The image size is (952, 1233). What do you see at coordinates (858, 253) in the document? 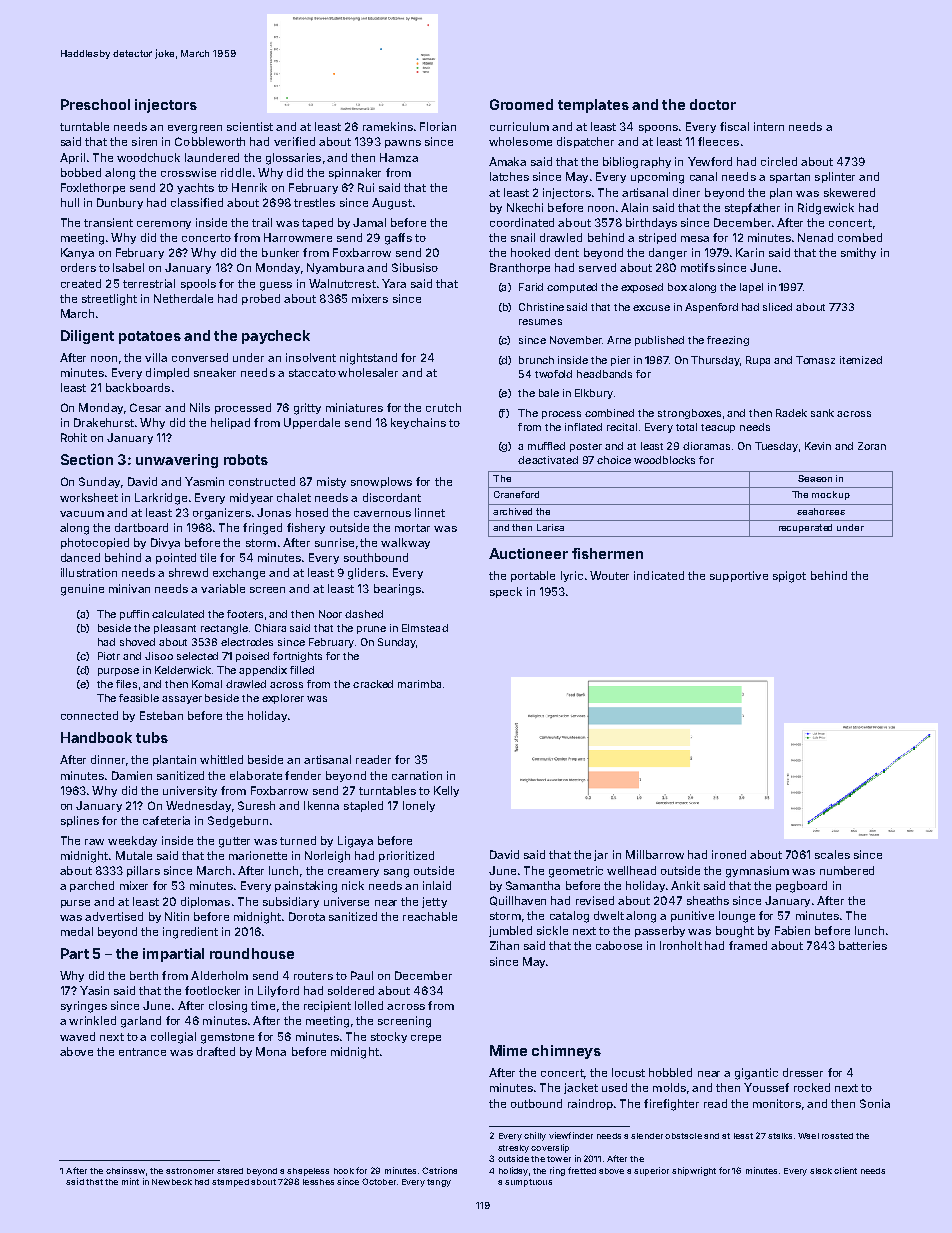
I see `smithy` at bounding box center [858, 253].
